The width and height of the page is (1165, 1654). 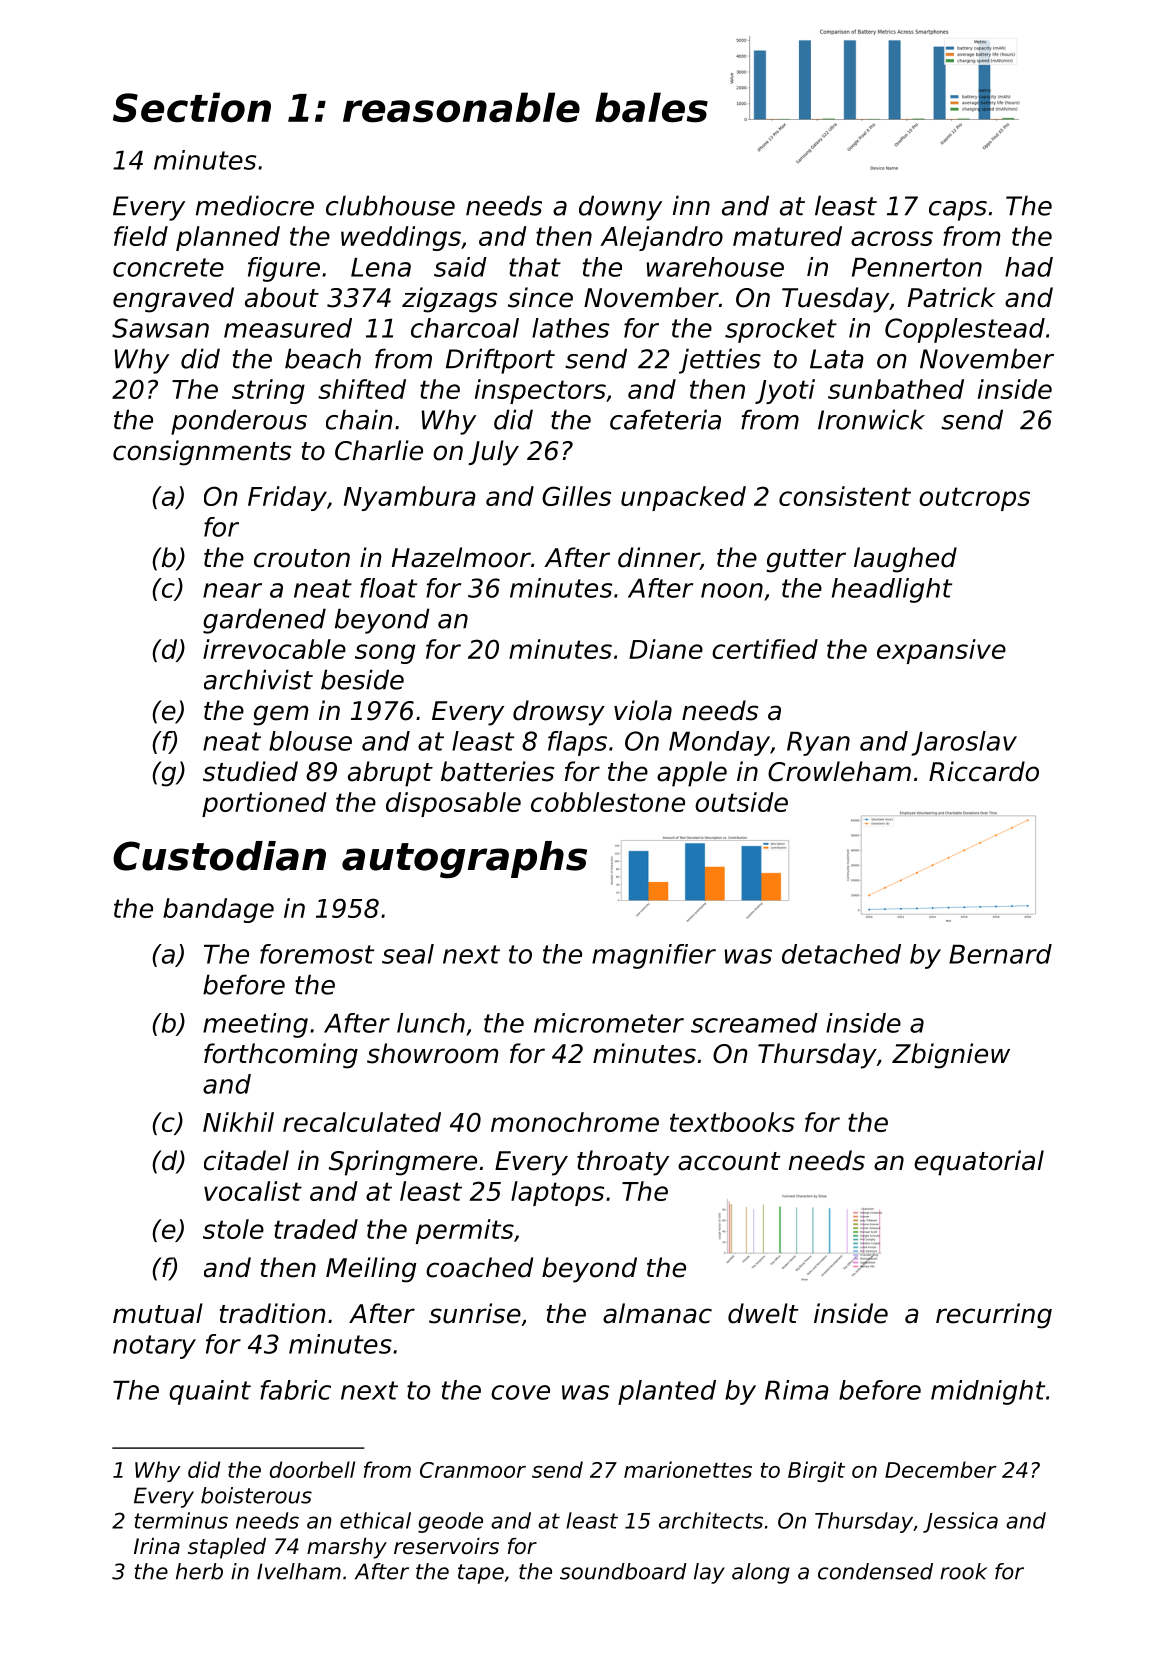 I want to click on bandage, so click(x=218, y=910).
